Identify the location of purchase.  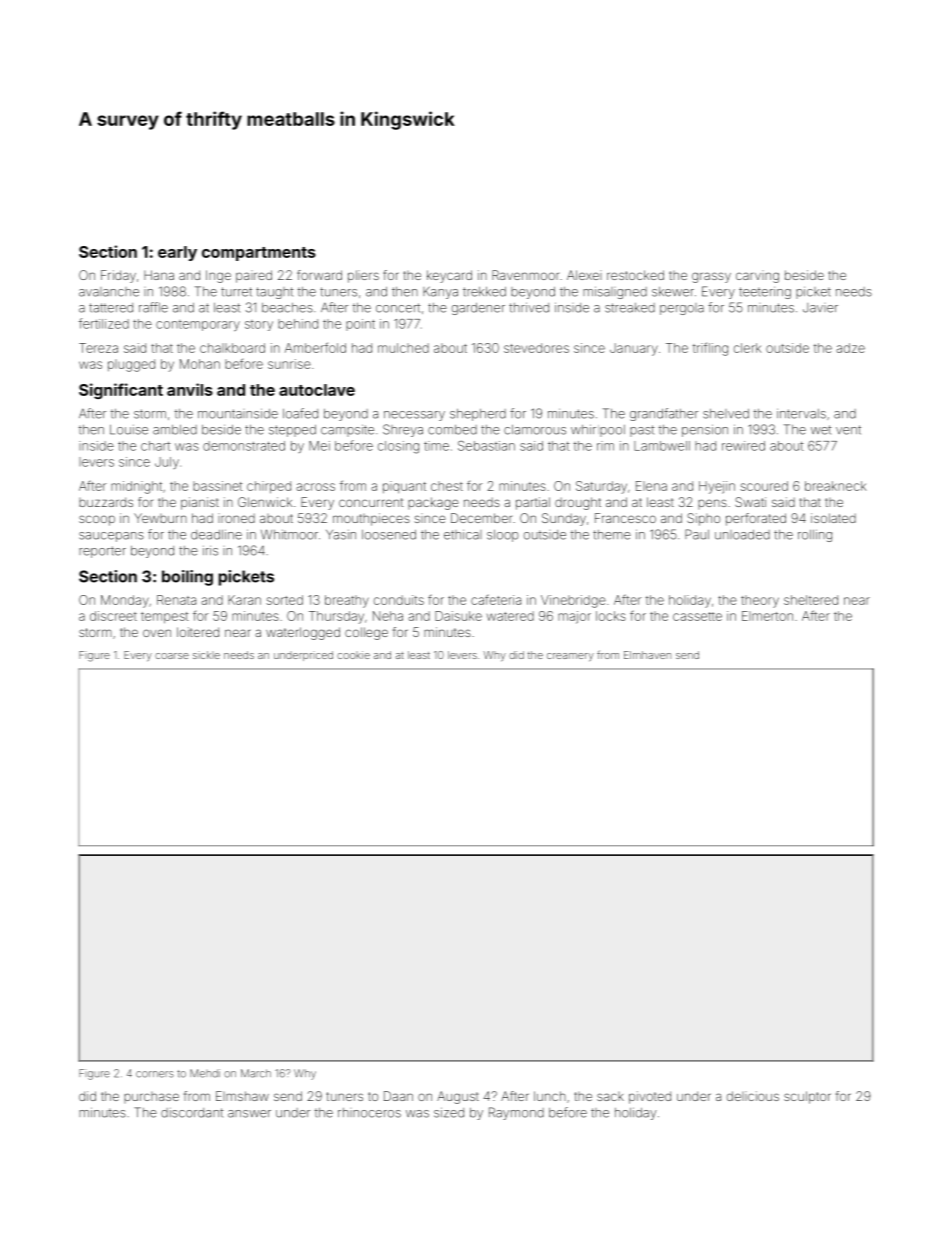
(151, 1097).
